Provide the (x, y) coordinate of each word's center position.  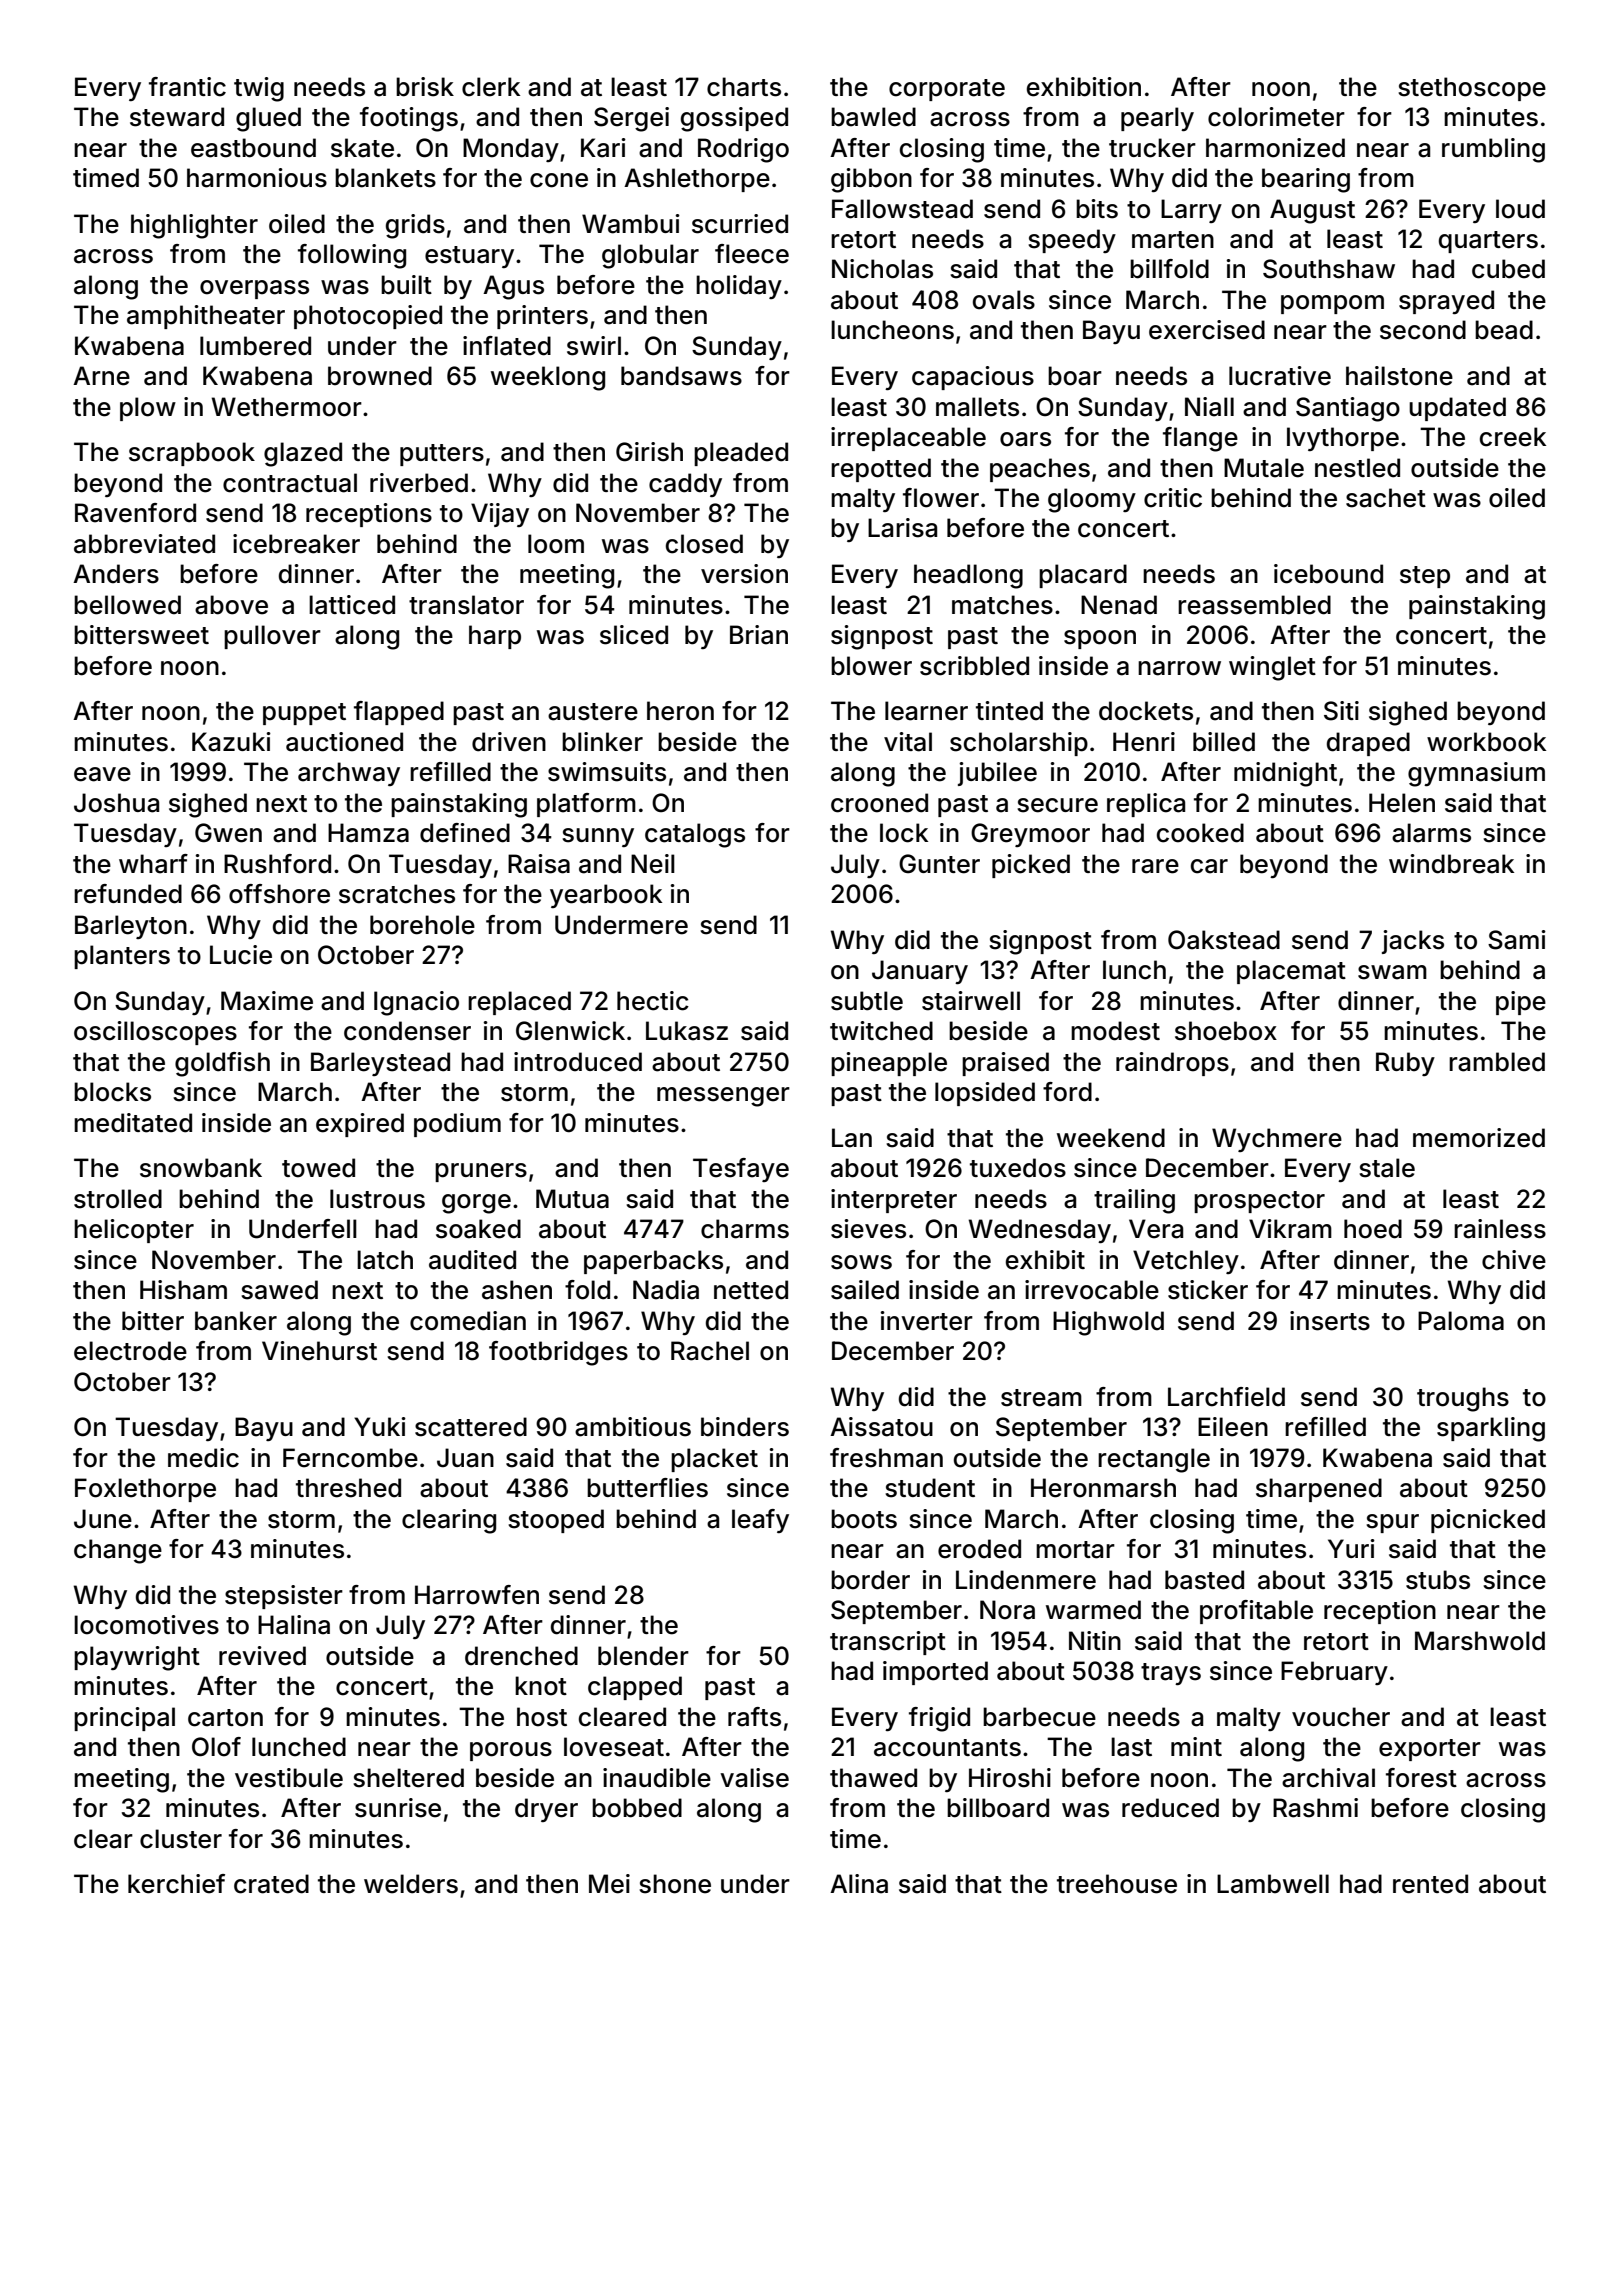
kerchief (176, 1884)
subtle (867, 1001)
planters (122, 957)
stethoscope (1472, 89)
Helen (1402, 803)
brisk (425, 87)
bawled (873, 117)
